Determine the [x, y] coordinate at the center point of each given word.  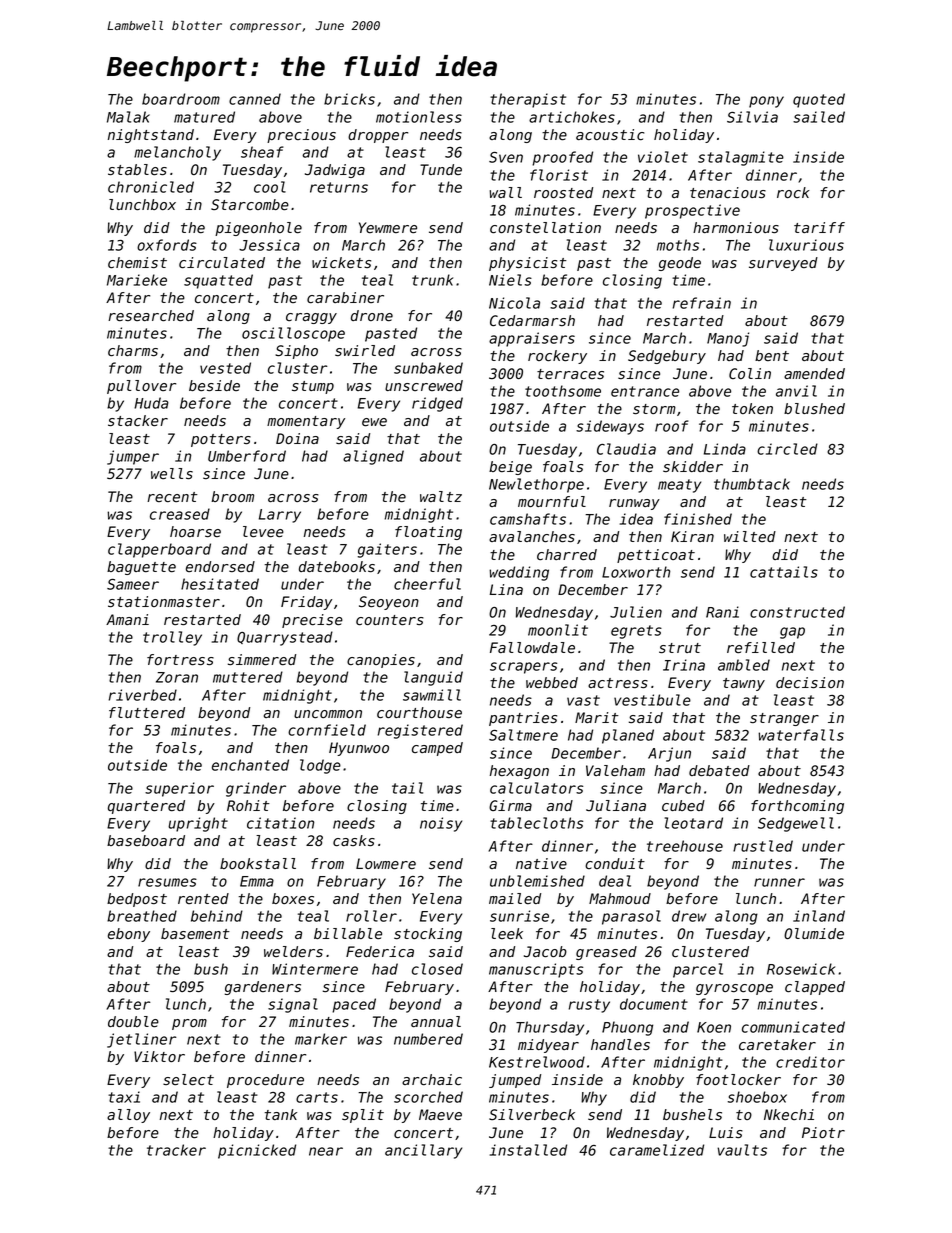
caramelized [657, 1150]
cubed [683, 806]
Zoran [177, 677]
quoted [819, 100]
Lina [506, 589]
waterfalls [801, 735]
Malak [128, 117]
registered [420, 731]
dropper [378, 136]
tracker [176, 1150]
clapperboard [159, 550]
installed [528, 1150]
